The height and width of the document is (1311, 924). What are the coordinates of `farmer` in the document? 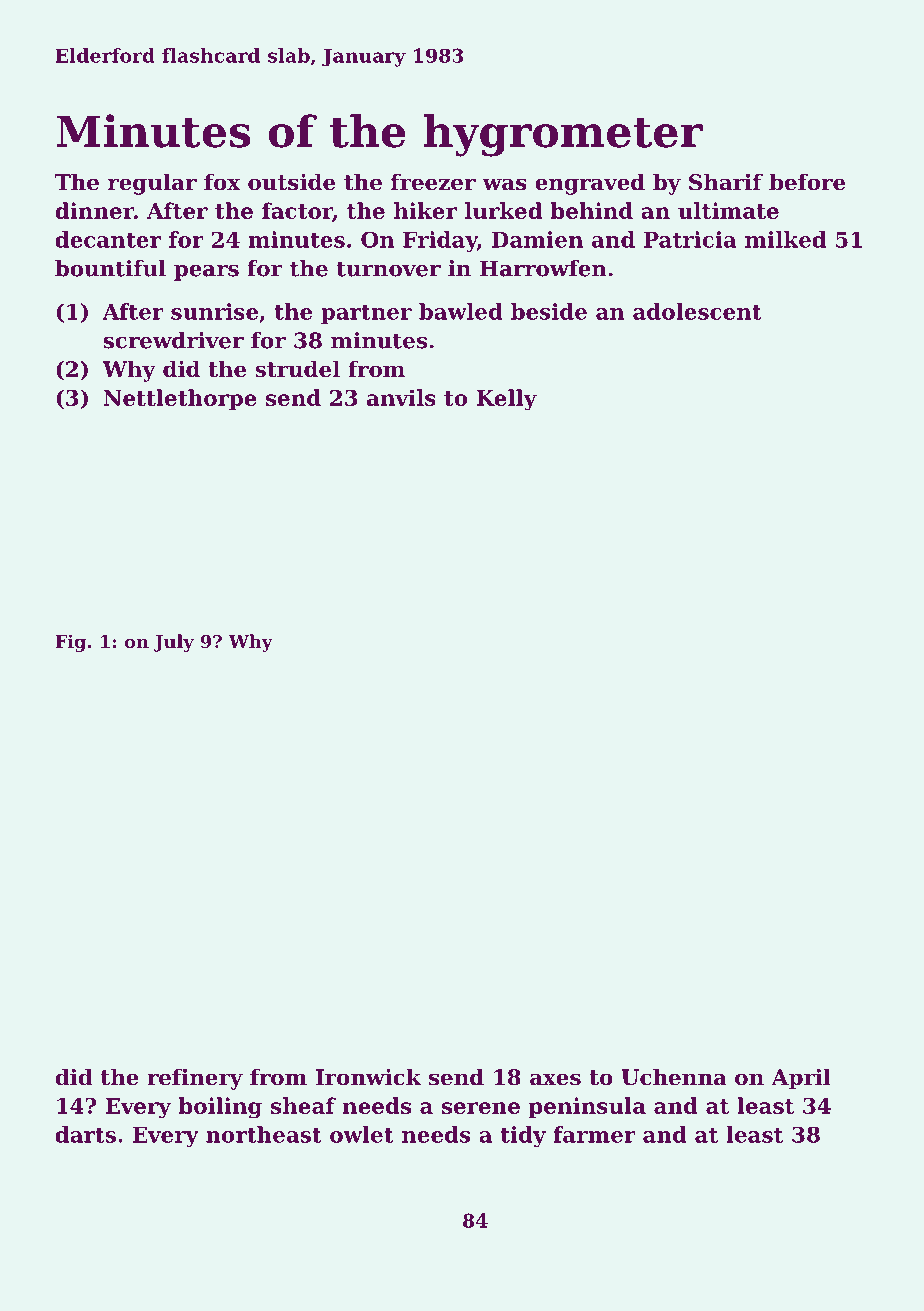 It's located at (595, 1134).
